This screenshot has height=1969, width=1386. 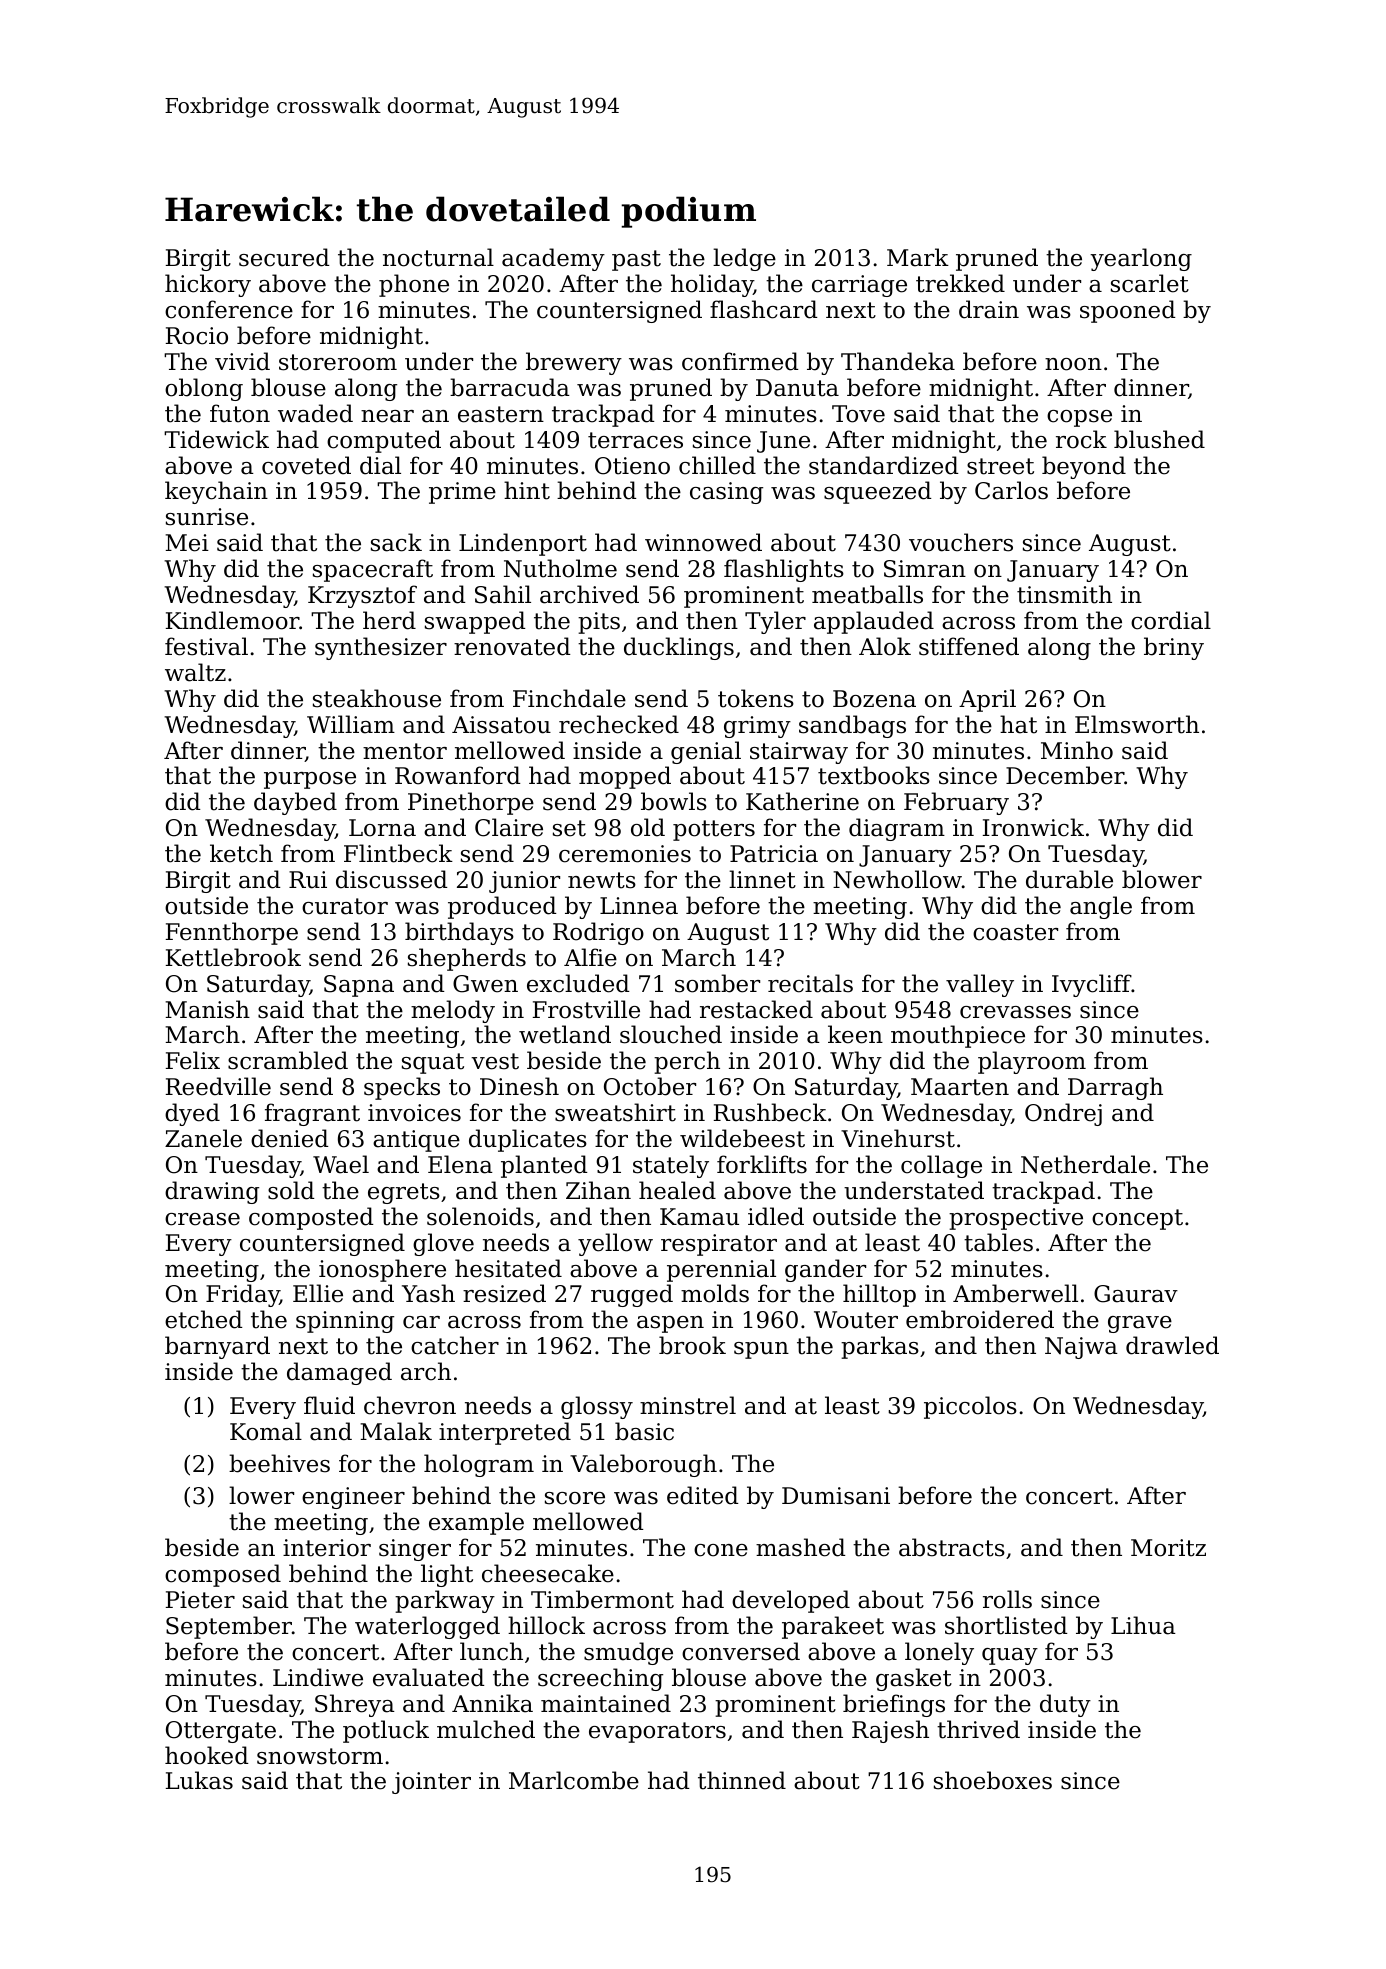 What do you see at coordinates (980, 1319) in the screenshot?
I see `embroidered` at bounding box center [980, 1319].
